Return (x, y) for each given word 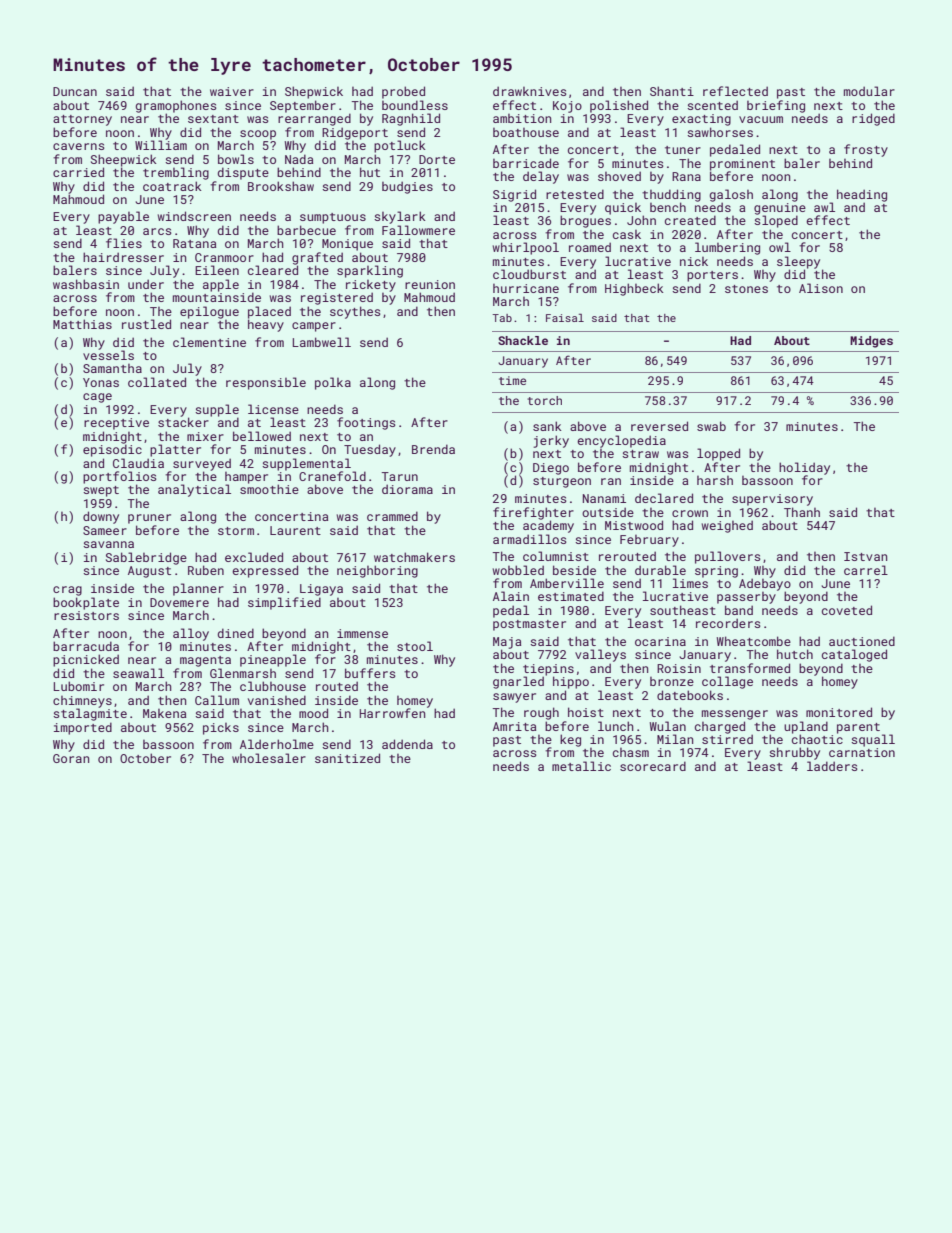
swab (711, 426)
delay (541, 177)
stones (746, 289)
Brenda (433, 449)
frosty (866, 150)
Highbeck (634, 289)
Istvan (865, 556)
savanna (108, 544)
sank (547, 426)
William (161, 145)
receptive (116, 424)
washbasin (86, 284)
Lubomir (79, 686)
